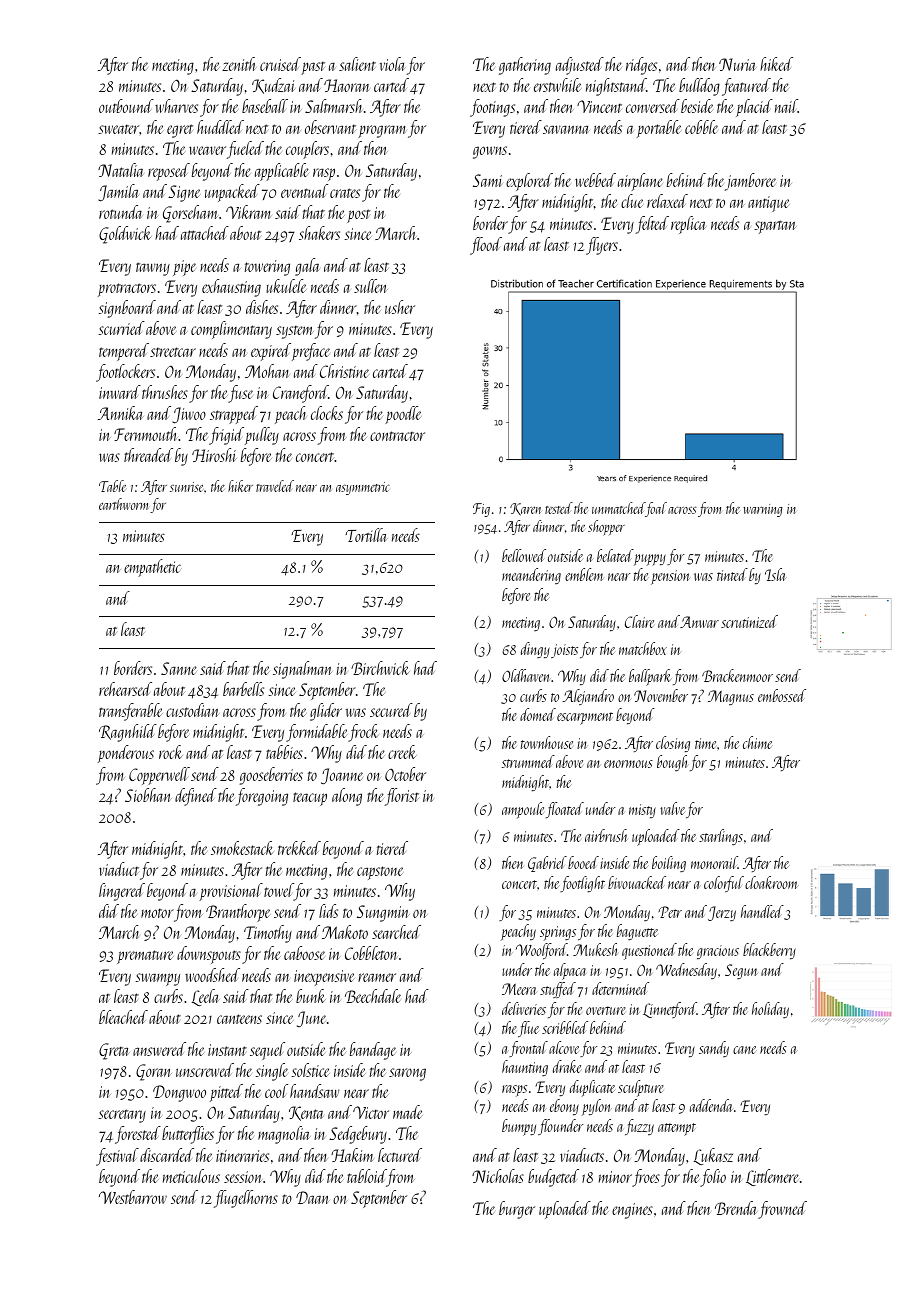  What do you see at coordinates (697, 106) in the page?
I see `beside` at bounding box center [697, 106].
